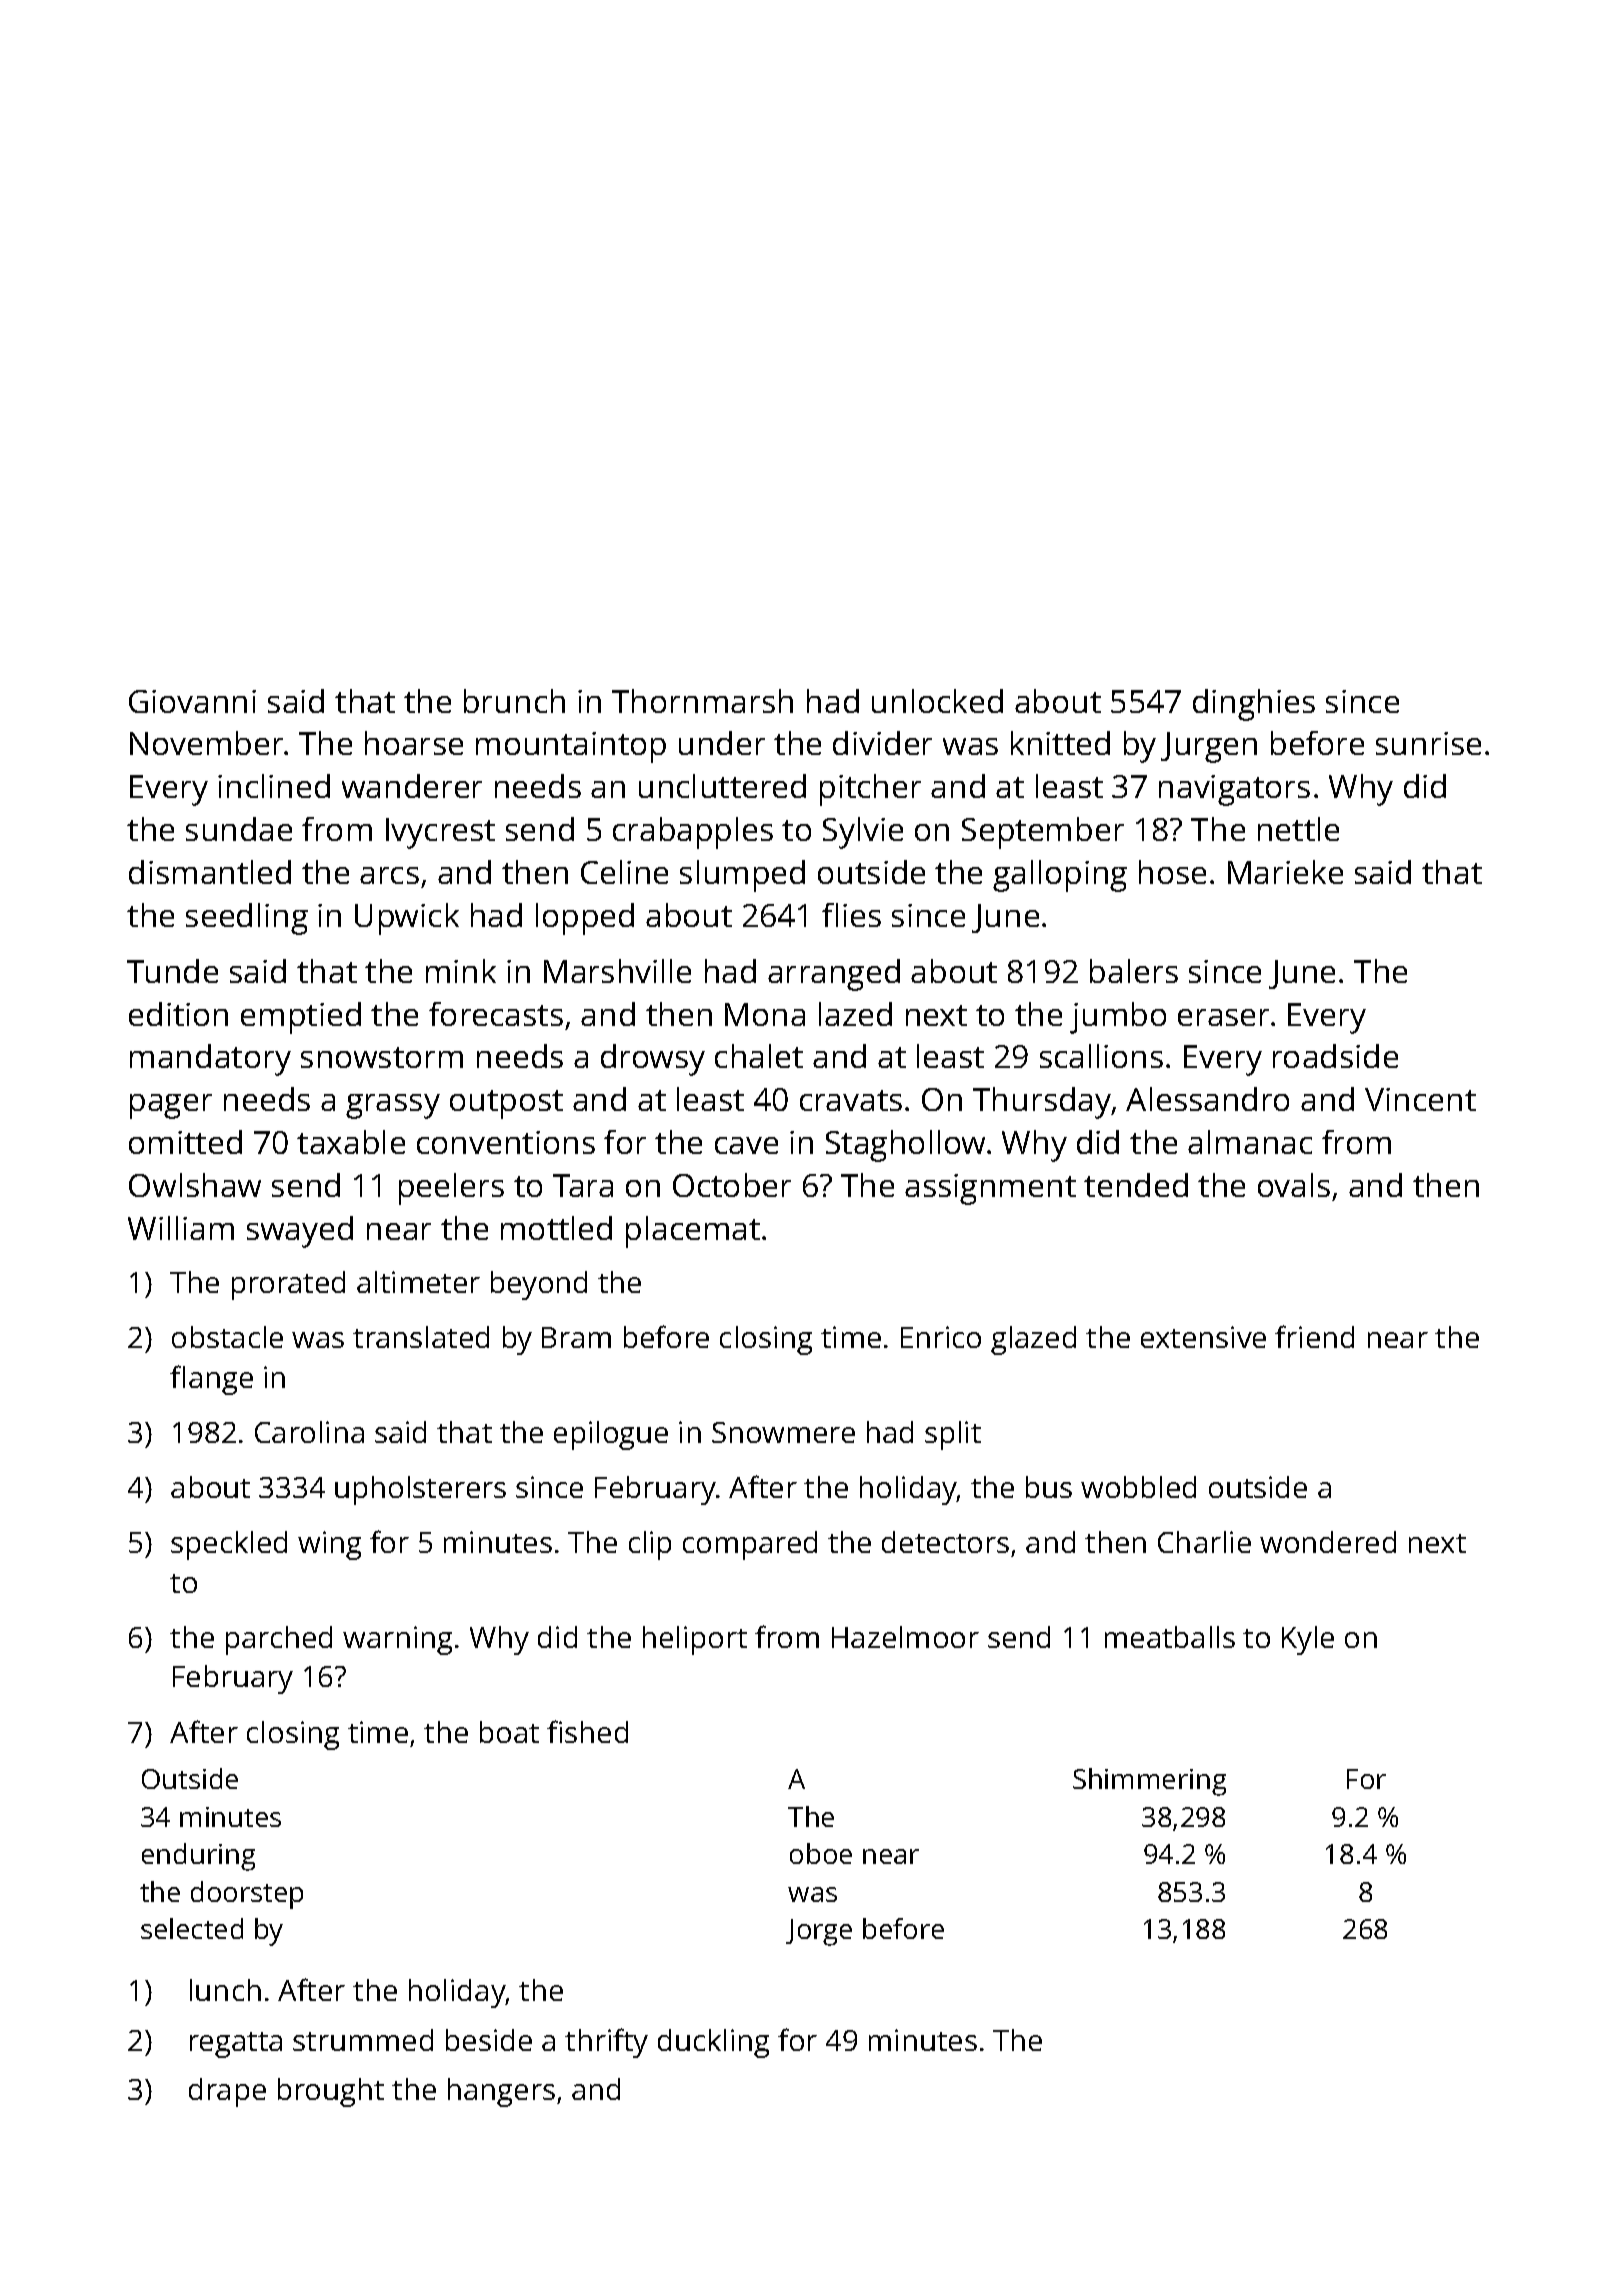 This screenshot has height=2292, width=1620. Describe the element at coordinates (509, 1732) in the screenshot. I see `boat` at that location.
